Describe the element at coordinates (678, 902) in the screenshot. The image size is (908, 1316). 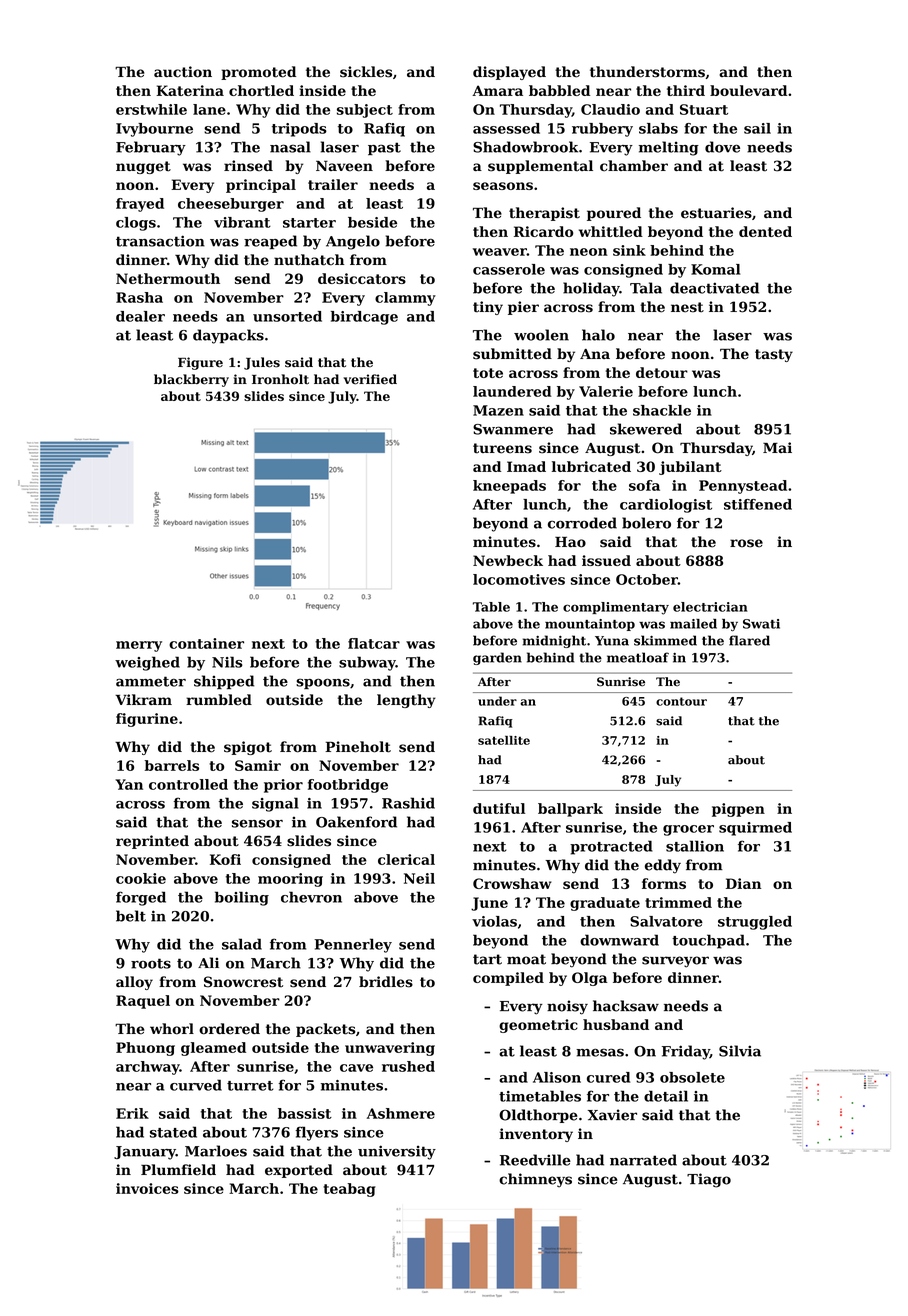
I see `trimmed` at that location.
